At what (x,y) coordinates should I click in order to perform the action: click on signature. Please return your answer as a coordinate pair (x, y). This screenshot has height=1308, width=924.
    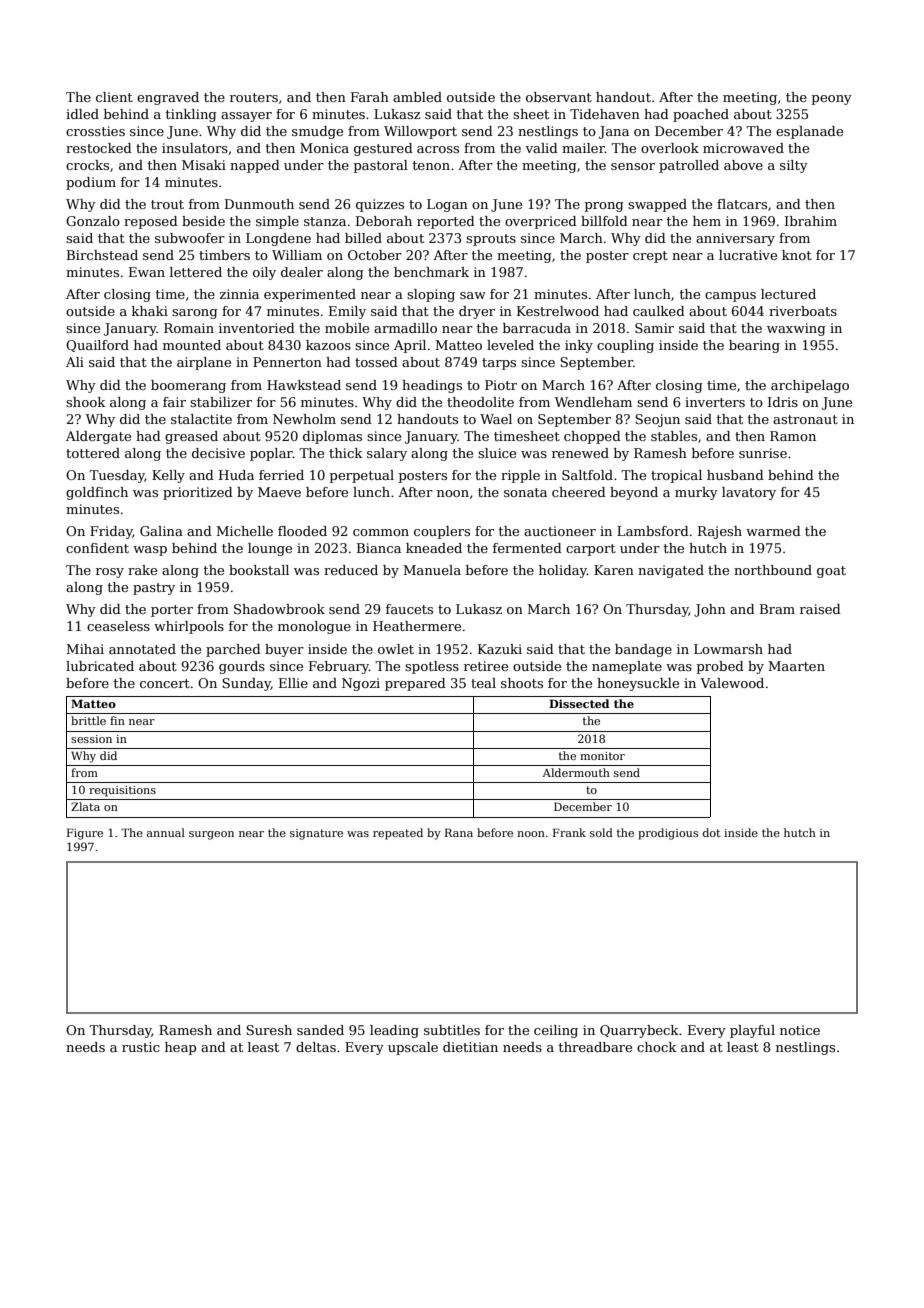
    Looking at the image, I should click on (316, 834).
